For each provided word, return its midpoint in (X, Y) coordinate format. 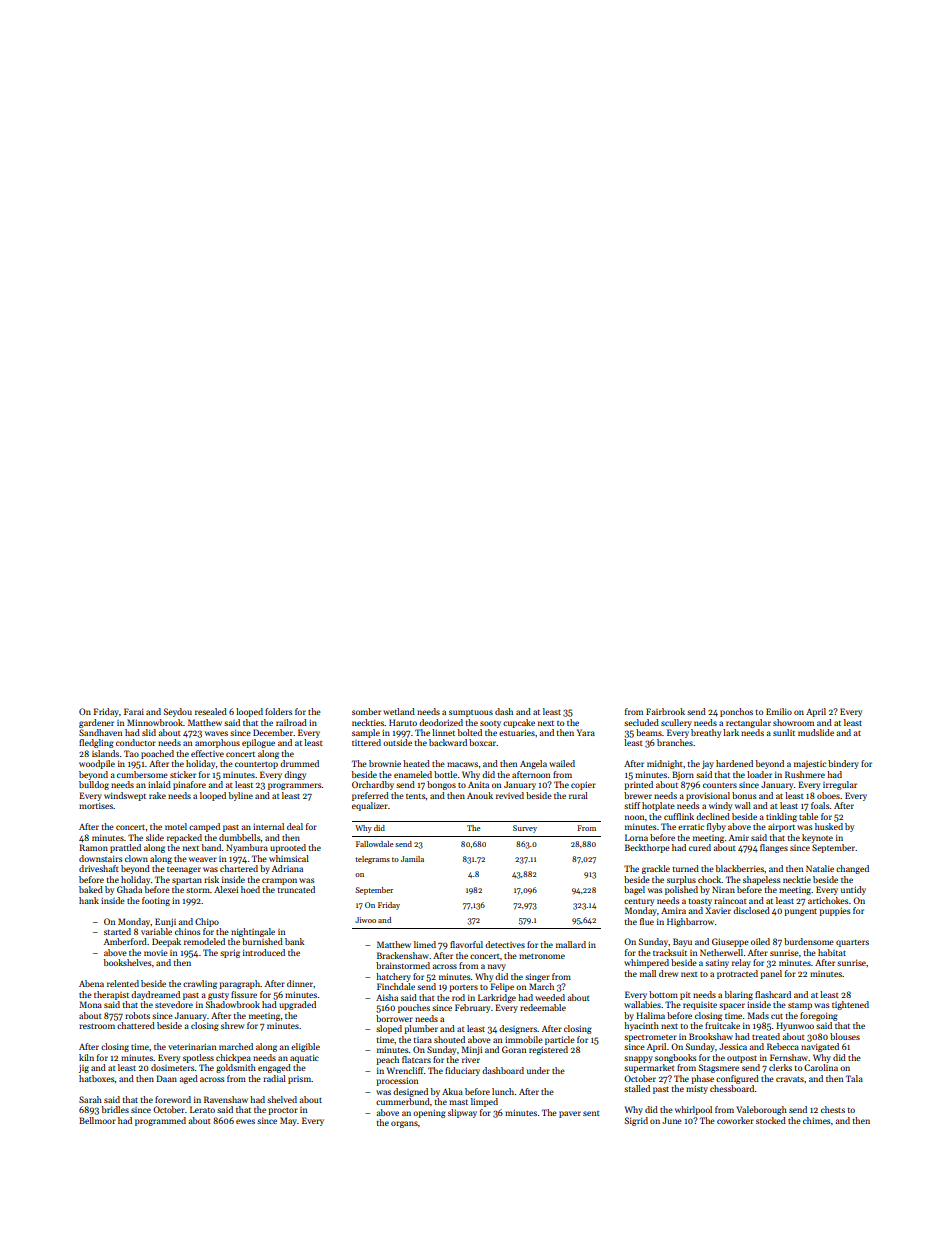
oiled (760, 941)
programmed (160, 1121)
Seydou (178, 712)
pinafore (189, 785)
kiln (86, 1057)
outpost (742, 1059)
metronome (542, 956)
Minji (471, 1050)
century (639, 902)
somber (366, 711)
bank (294, 941)
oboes (828, 795)
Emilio (779, 711)
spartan (187, 881)
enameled (413, 774)
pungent (800, 912)
